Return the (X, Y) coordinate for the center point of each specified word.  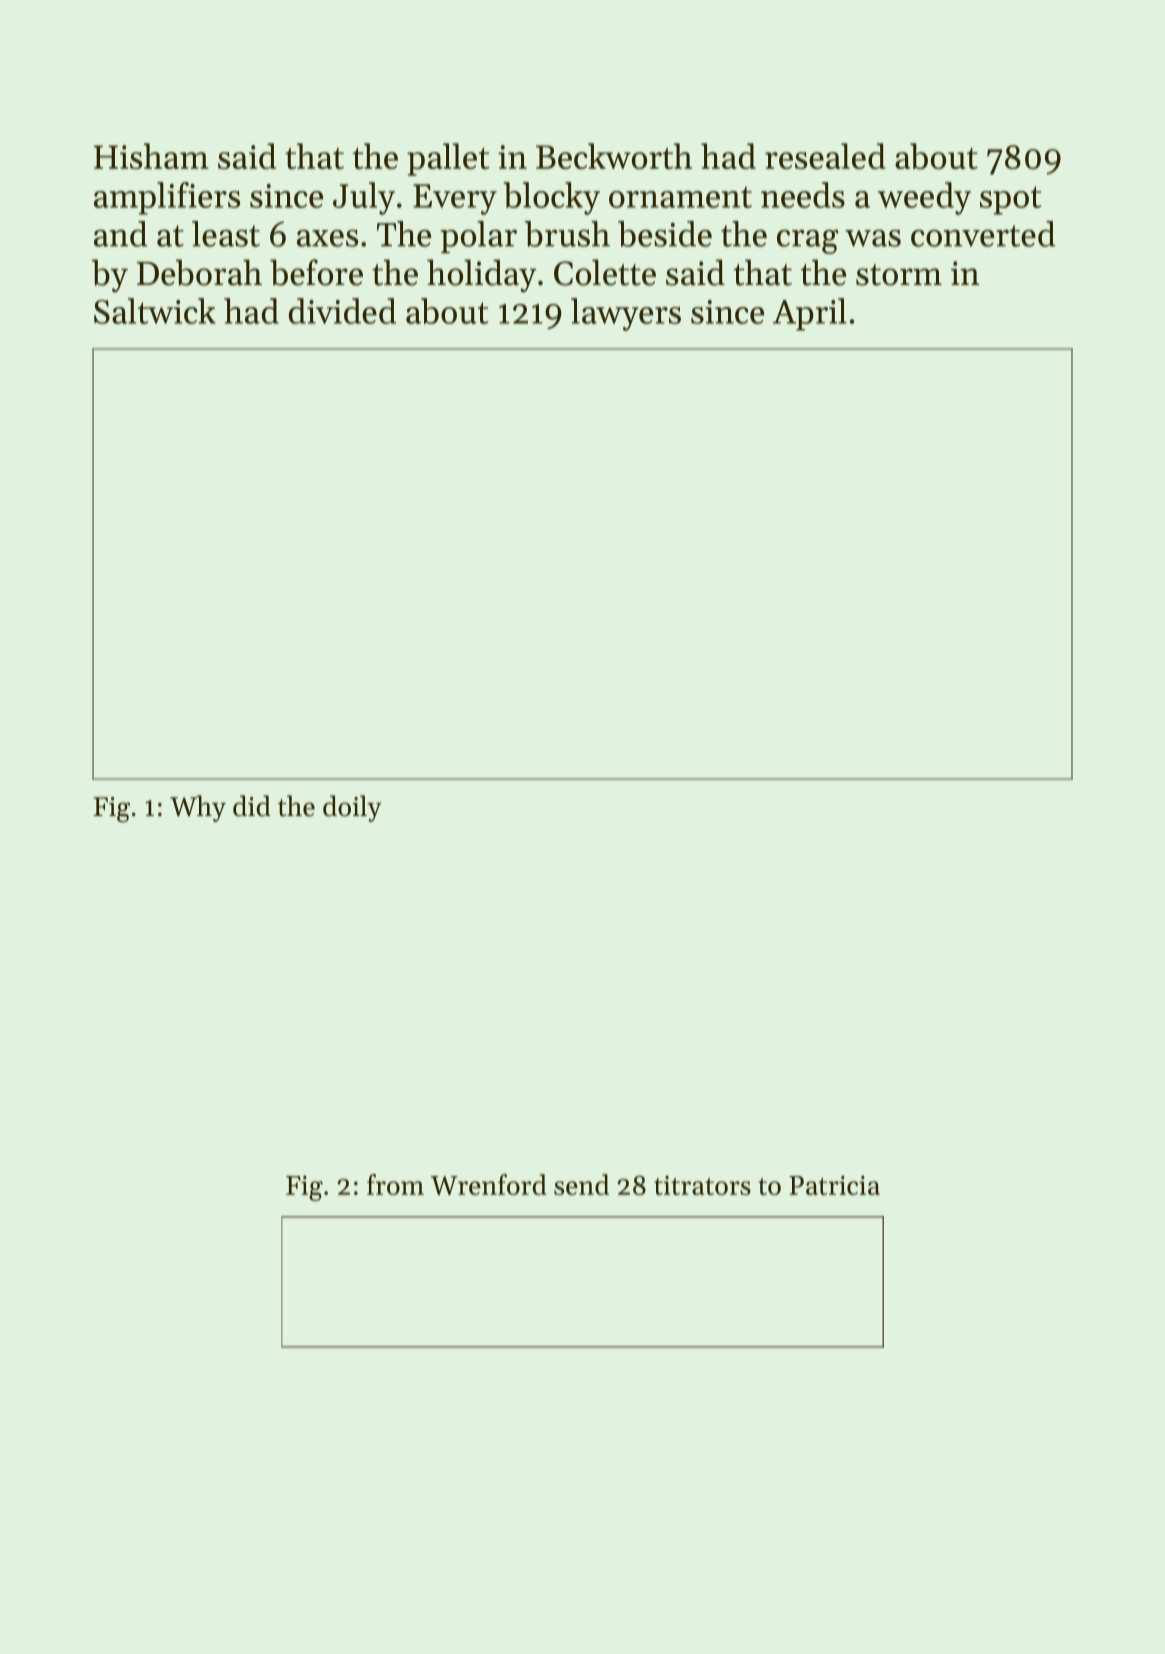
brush (567, 234)
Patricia (834, 1185)
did (252, 806)
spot (1010, 200)
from (395, 1184)
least (226, 234)
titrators (702, 1185)
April (810, 314)
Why (198, 808)
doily (352, 808)
